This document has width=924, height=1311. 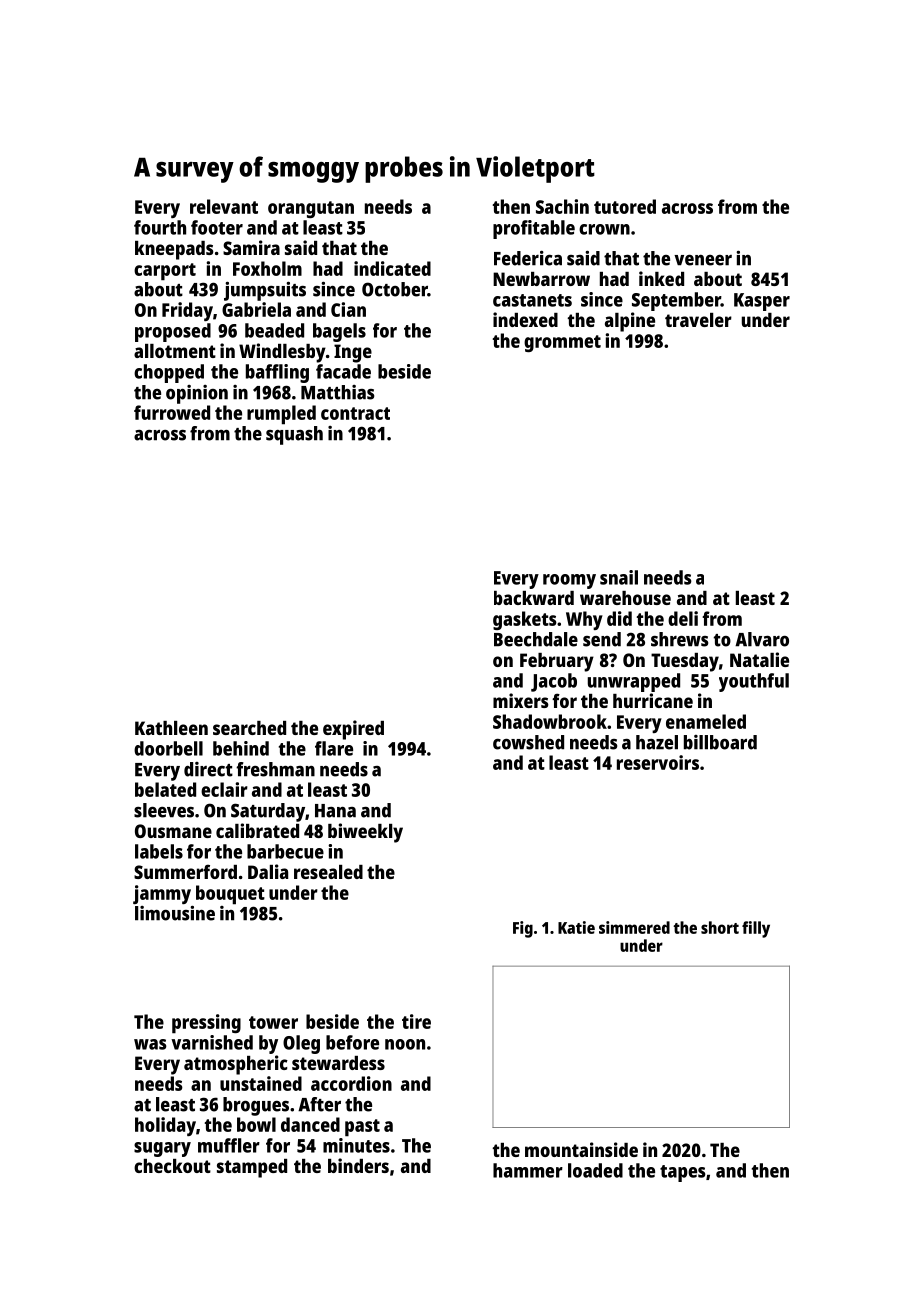 I want to click on relevant, so click(x=224, y=206).
